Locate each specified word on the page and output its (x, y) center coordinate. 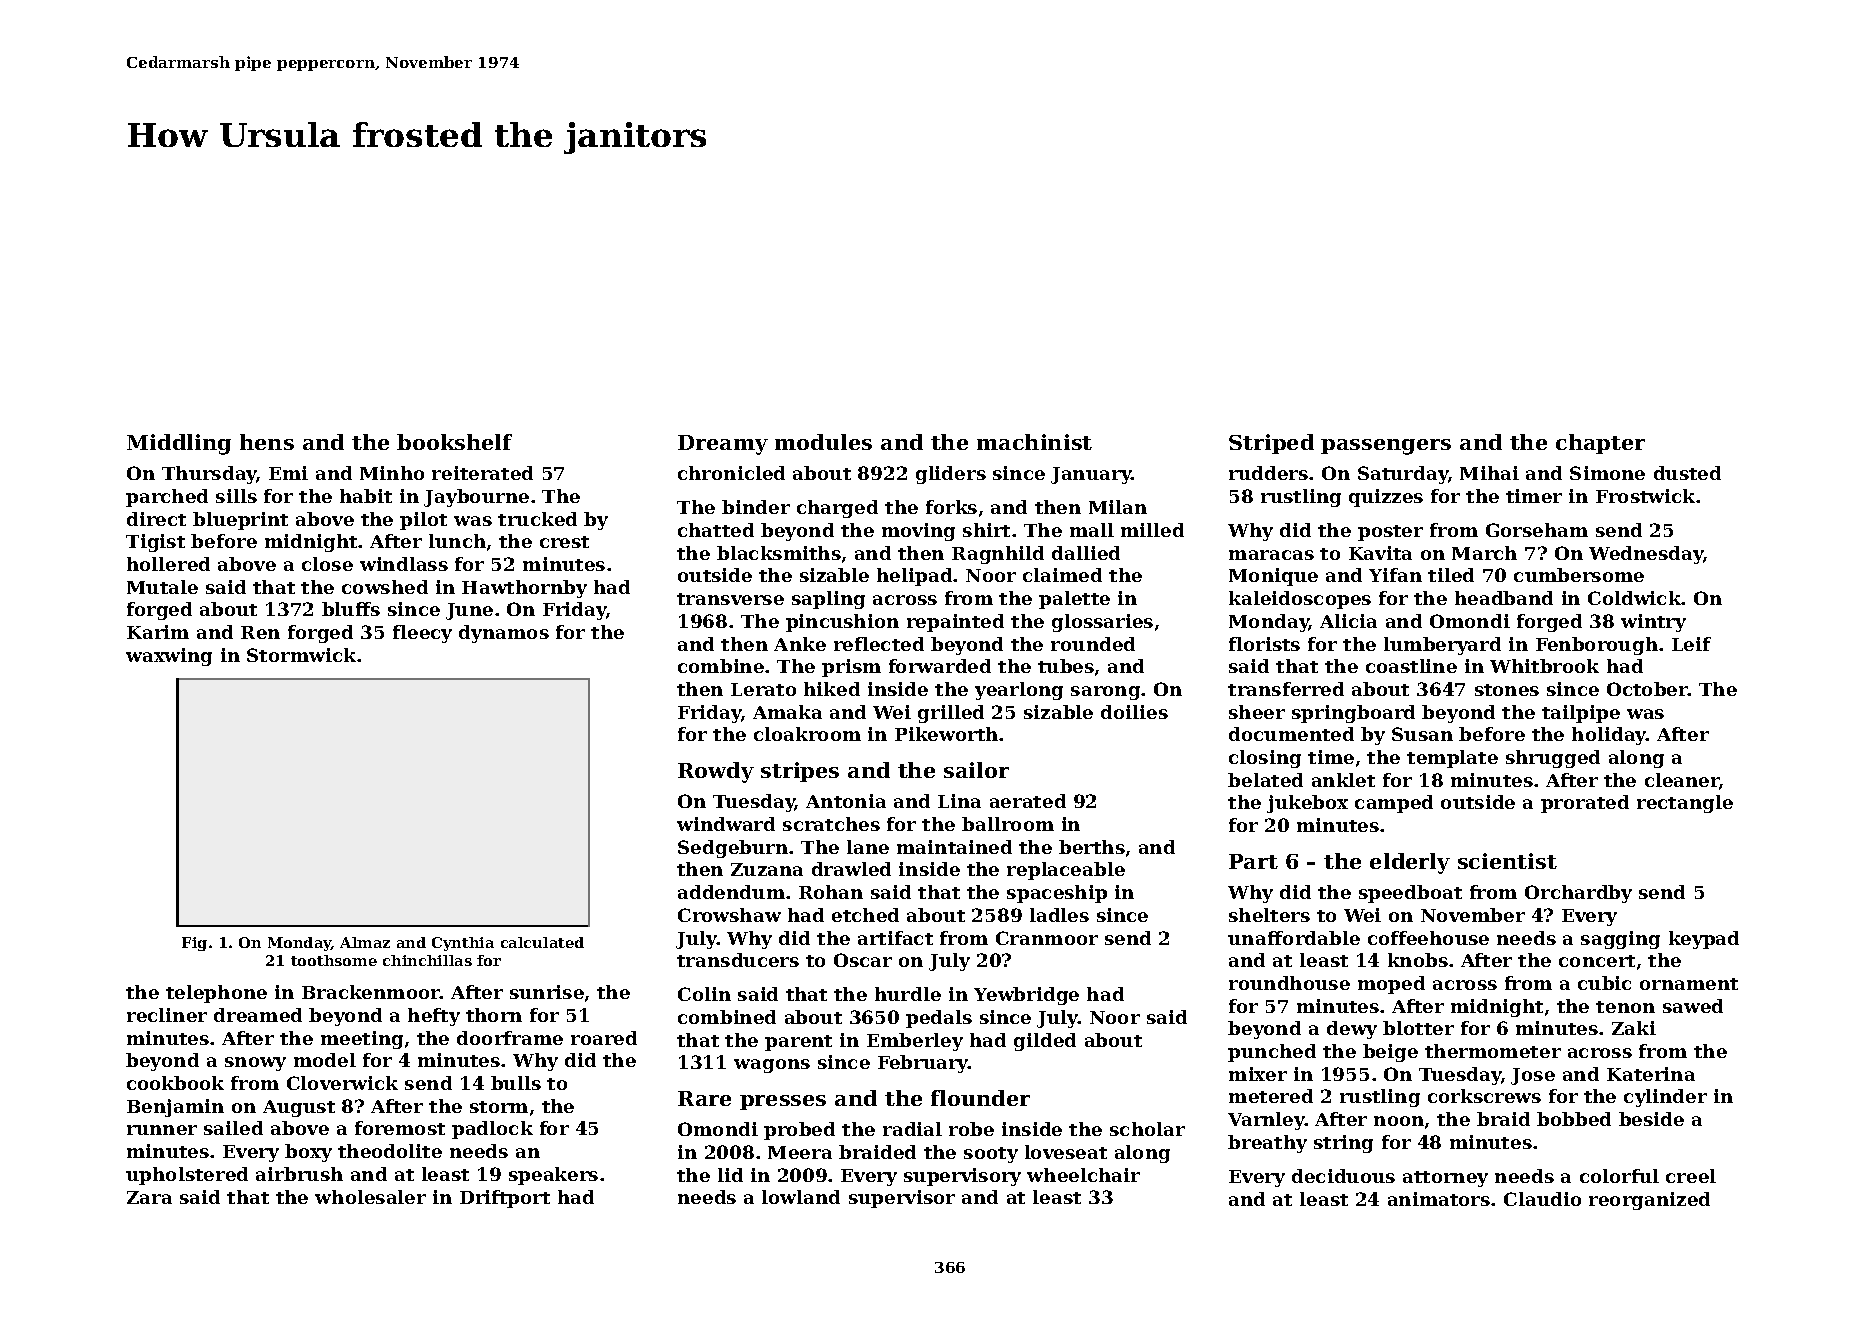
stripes (800, 772)
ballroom (1008, 824)
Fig (194, 944)
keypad (1704, 940)
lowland (801, 1197)
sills (236, 496)
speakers (553, 1176)
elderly (1410, 863)
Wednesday (1646, 555)
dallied (1086, 553)
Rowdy (716, 772)
